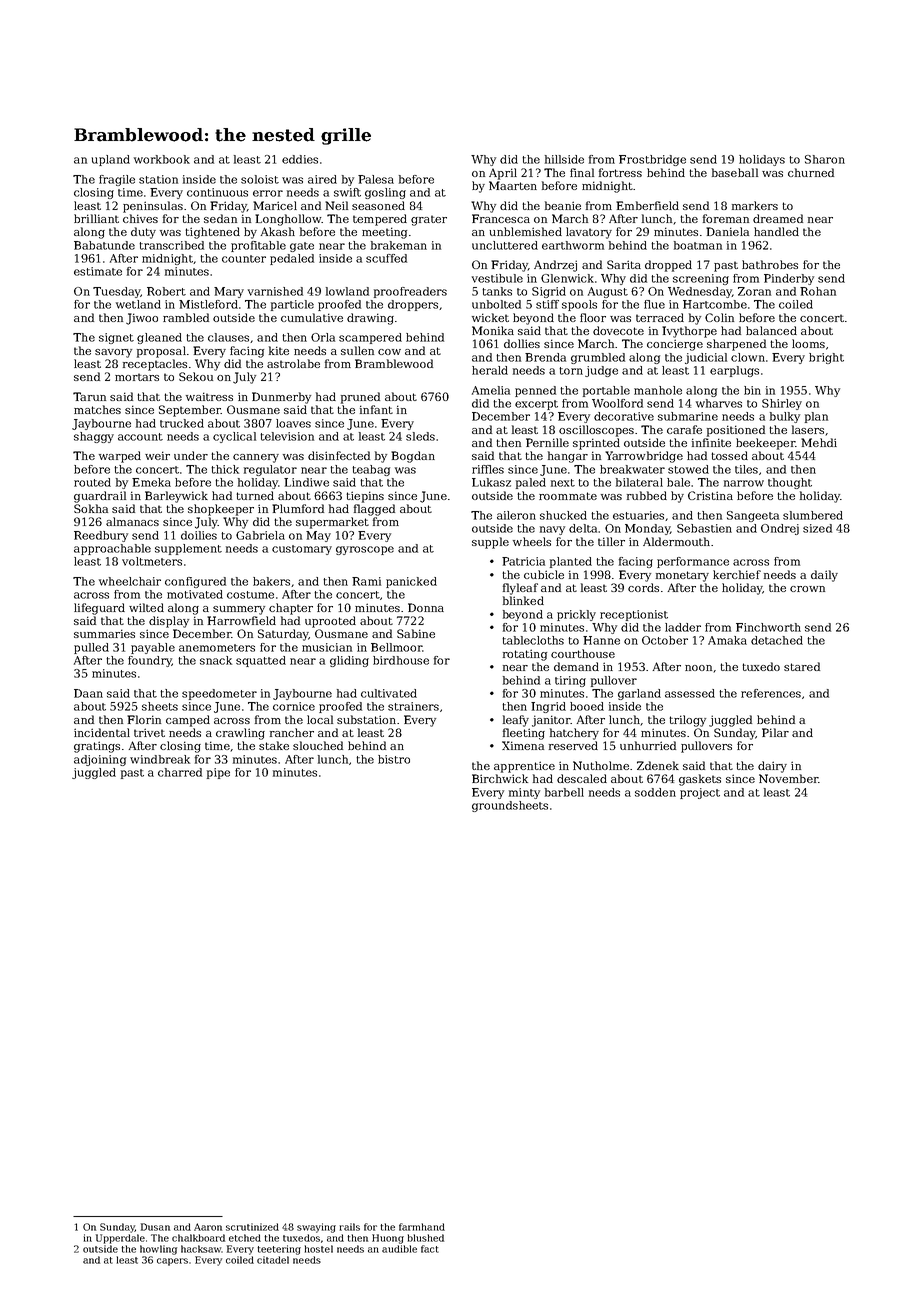 The width and height of the screenshot is (924, 1308). Describe the element at coordinates (208, 1227) in the screenshot. I see `Aaron` at that location.
